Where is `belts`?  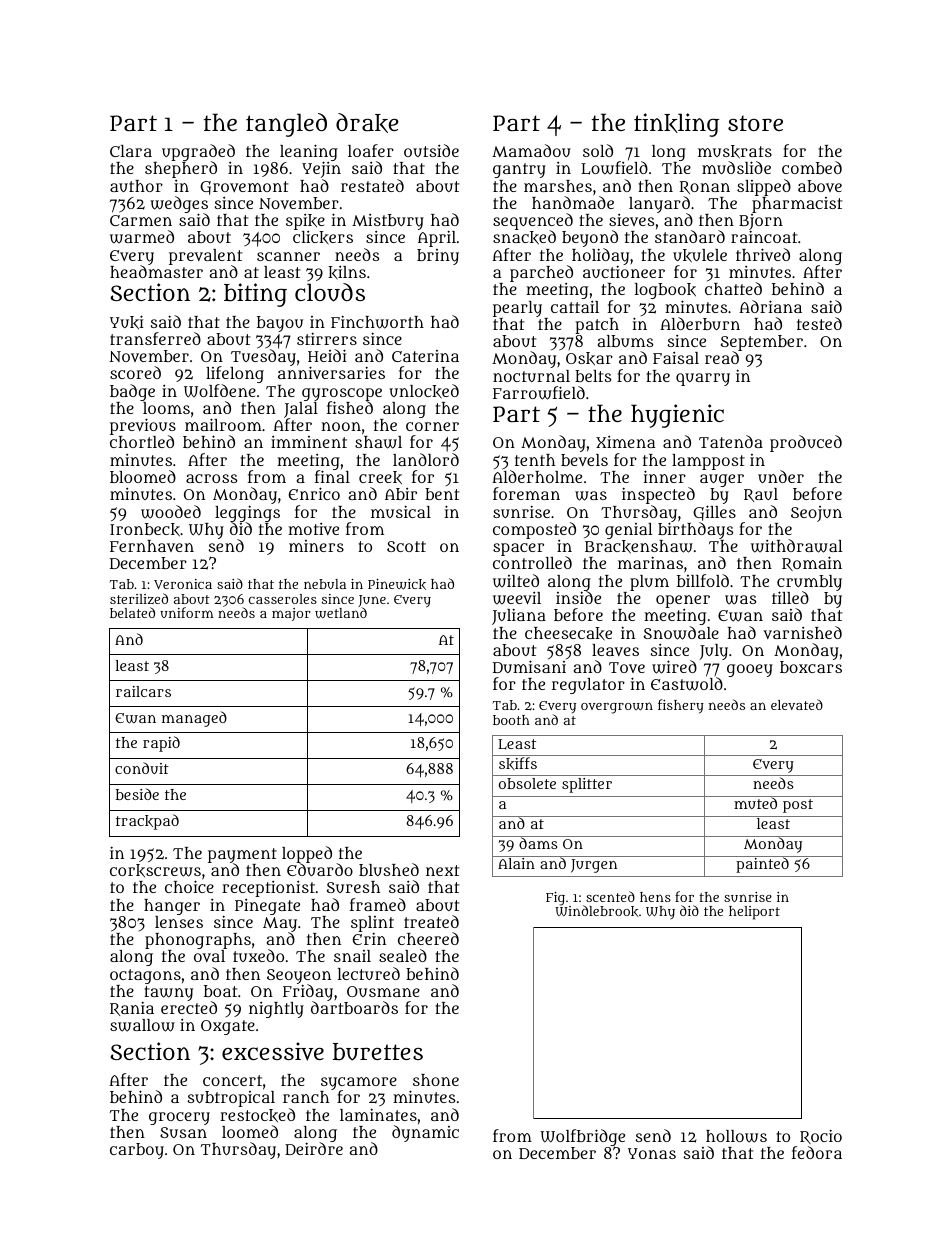
belts is located at coordinates (593, 376).
